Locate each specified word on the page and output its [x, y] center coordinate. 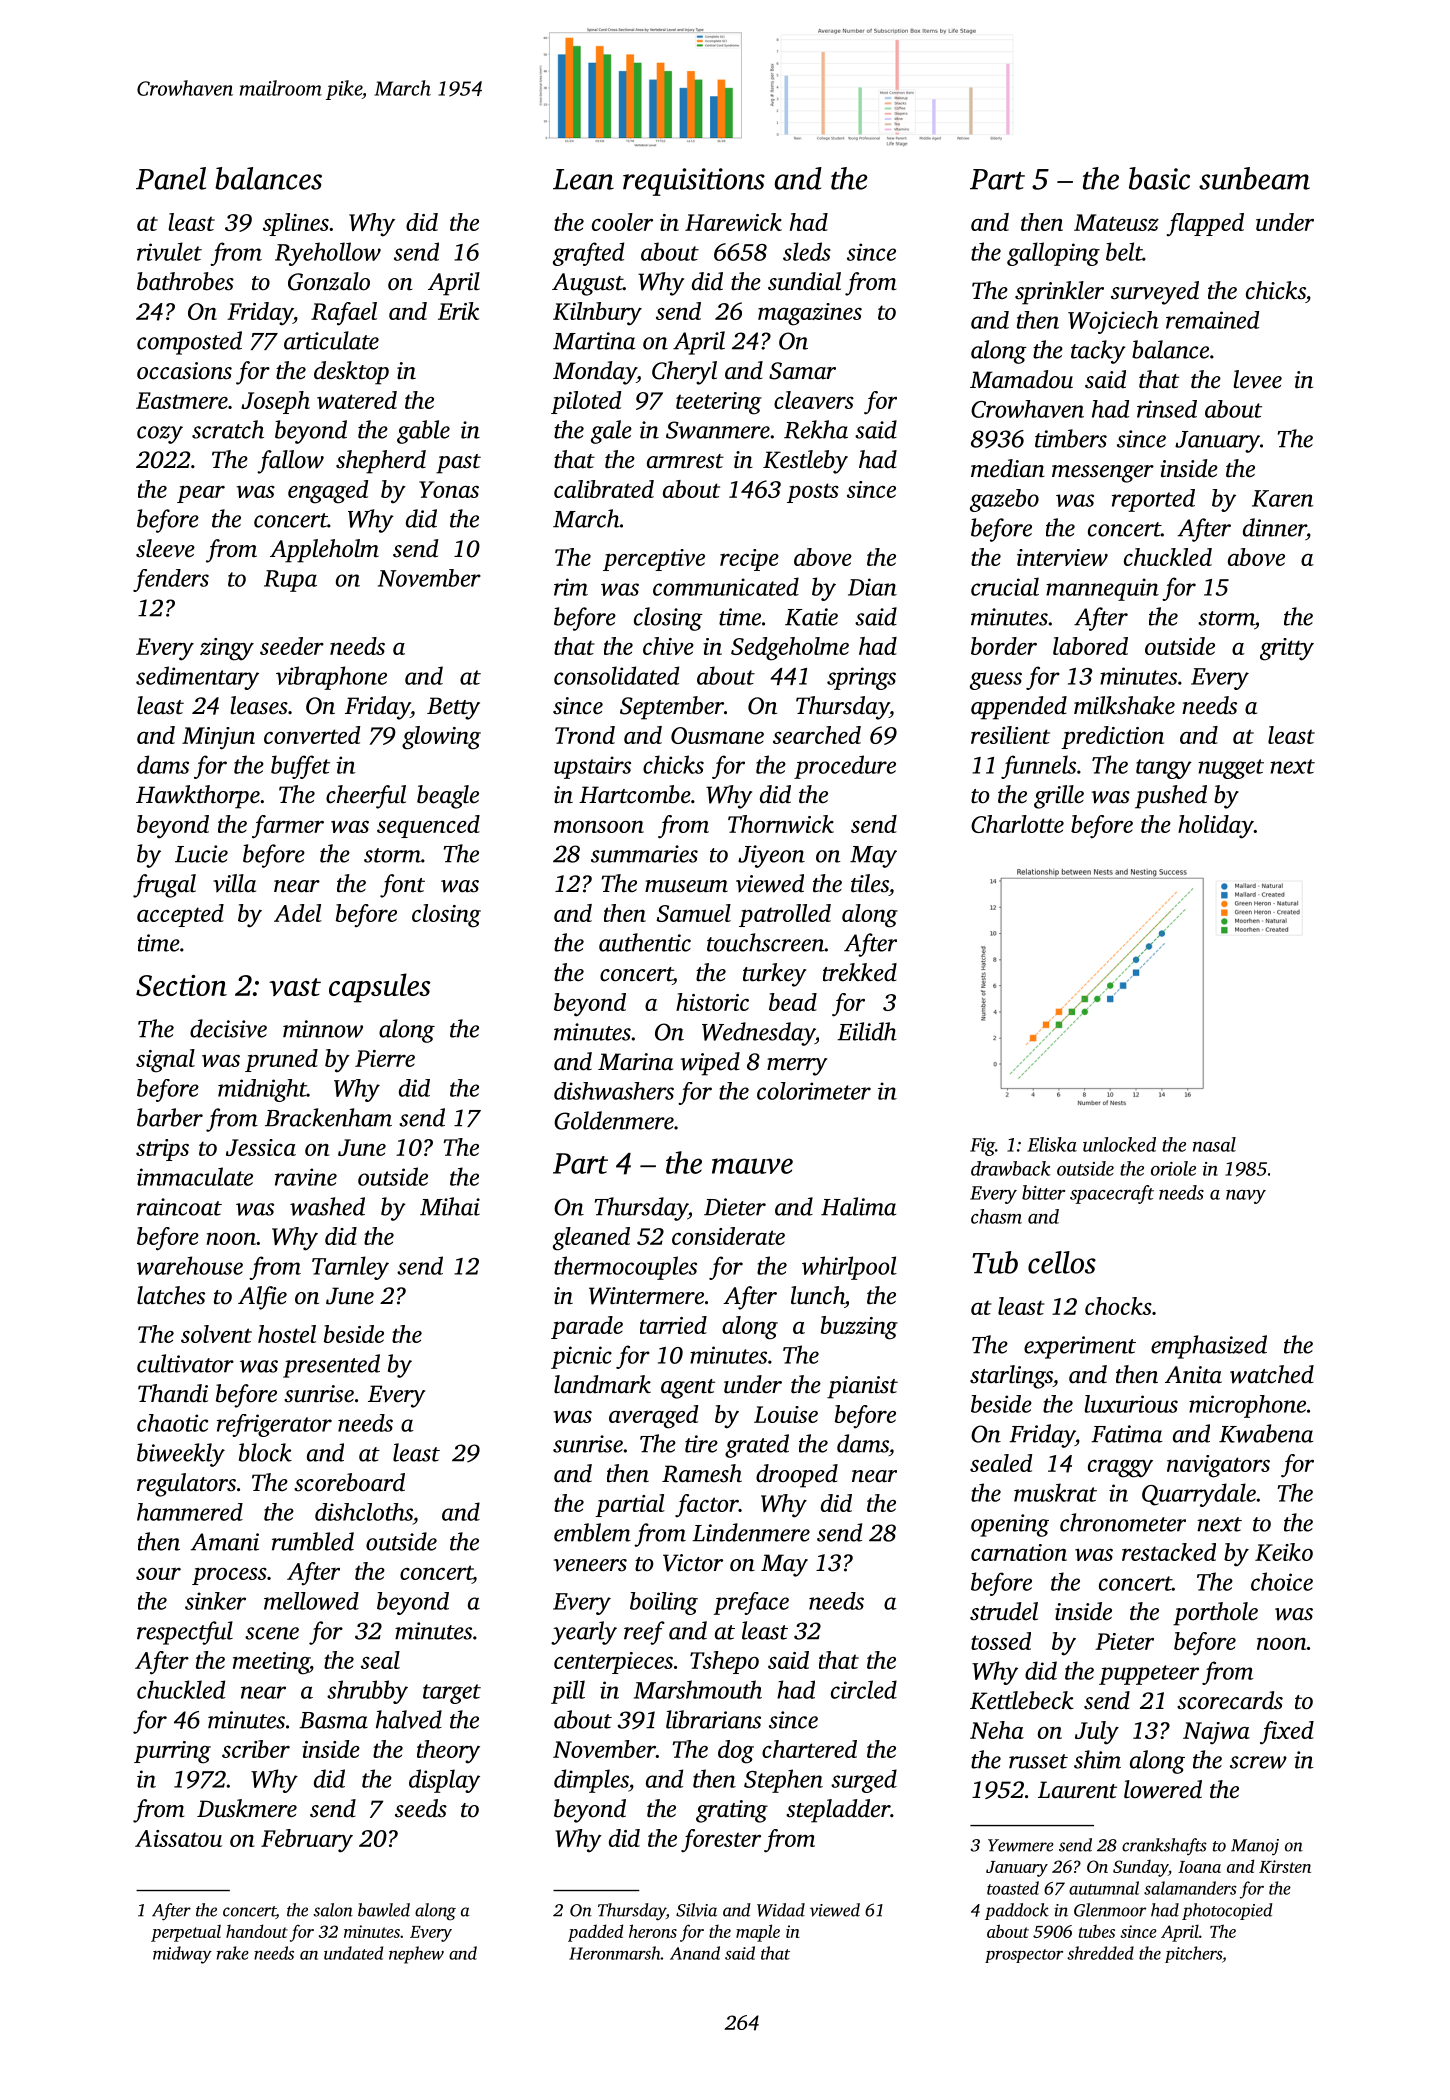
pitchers [1193, 1954]
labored [1090, 646]
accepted [180, 915]
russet [1038, 1761]
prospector [1024, 1956]
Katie [811, 617]
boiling [664, 1603]
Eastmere [182, 400]
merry [797, 1067]
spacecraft [1112, 1194]
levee [1257, 379]
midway [182, 1955]
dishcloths [364, 1512]
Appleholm [324, 551]
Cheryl [684, 373]
